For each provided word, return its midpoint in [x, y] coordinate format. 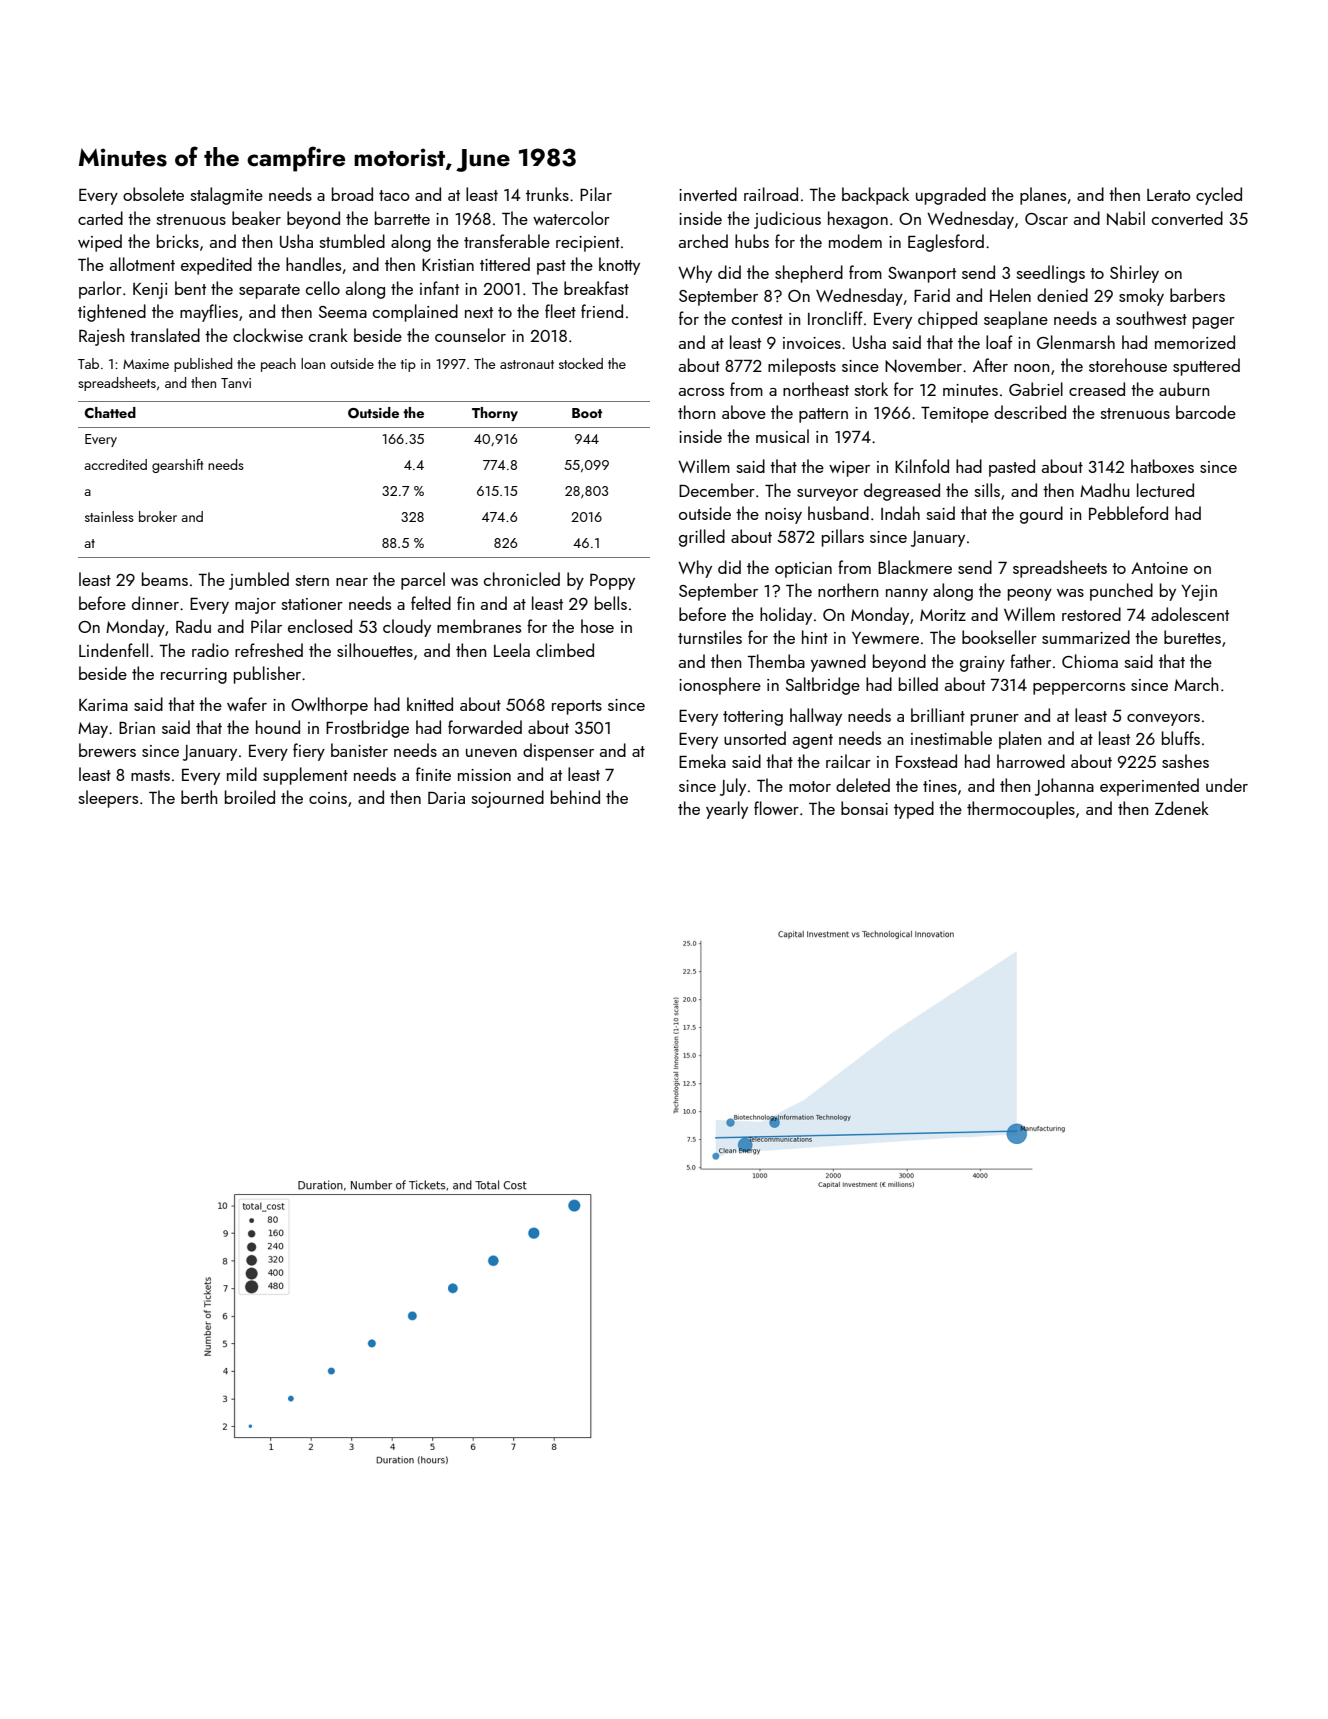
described [1030, 412]
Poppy [612, 582]
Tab [88, 363]
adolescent [1190, 614]
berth [199, 797]
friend [602, 311]
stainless [109, 516]
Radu [193, 626]
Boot [587, 413]
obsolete [153, 194]
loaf [999, 342]
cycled [1219, 196]
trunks [547, 194]
